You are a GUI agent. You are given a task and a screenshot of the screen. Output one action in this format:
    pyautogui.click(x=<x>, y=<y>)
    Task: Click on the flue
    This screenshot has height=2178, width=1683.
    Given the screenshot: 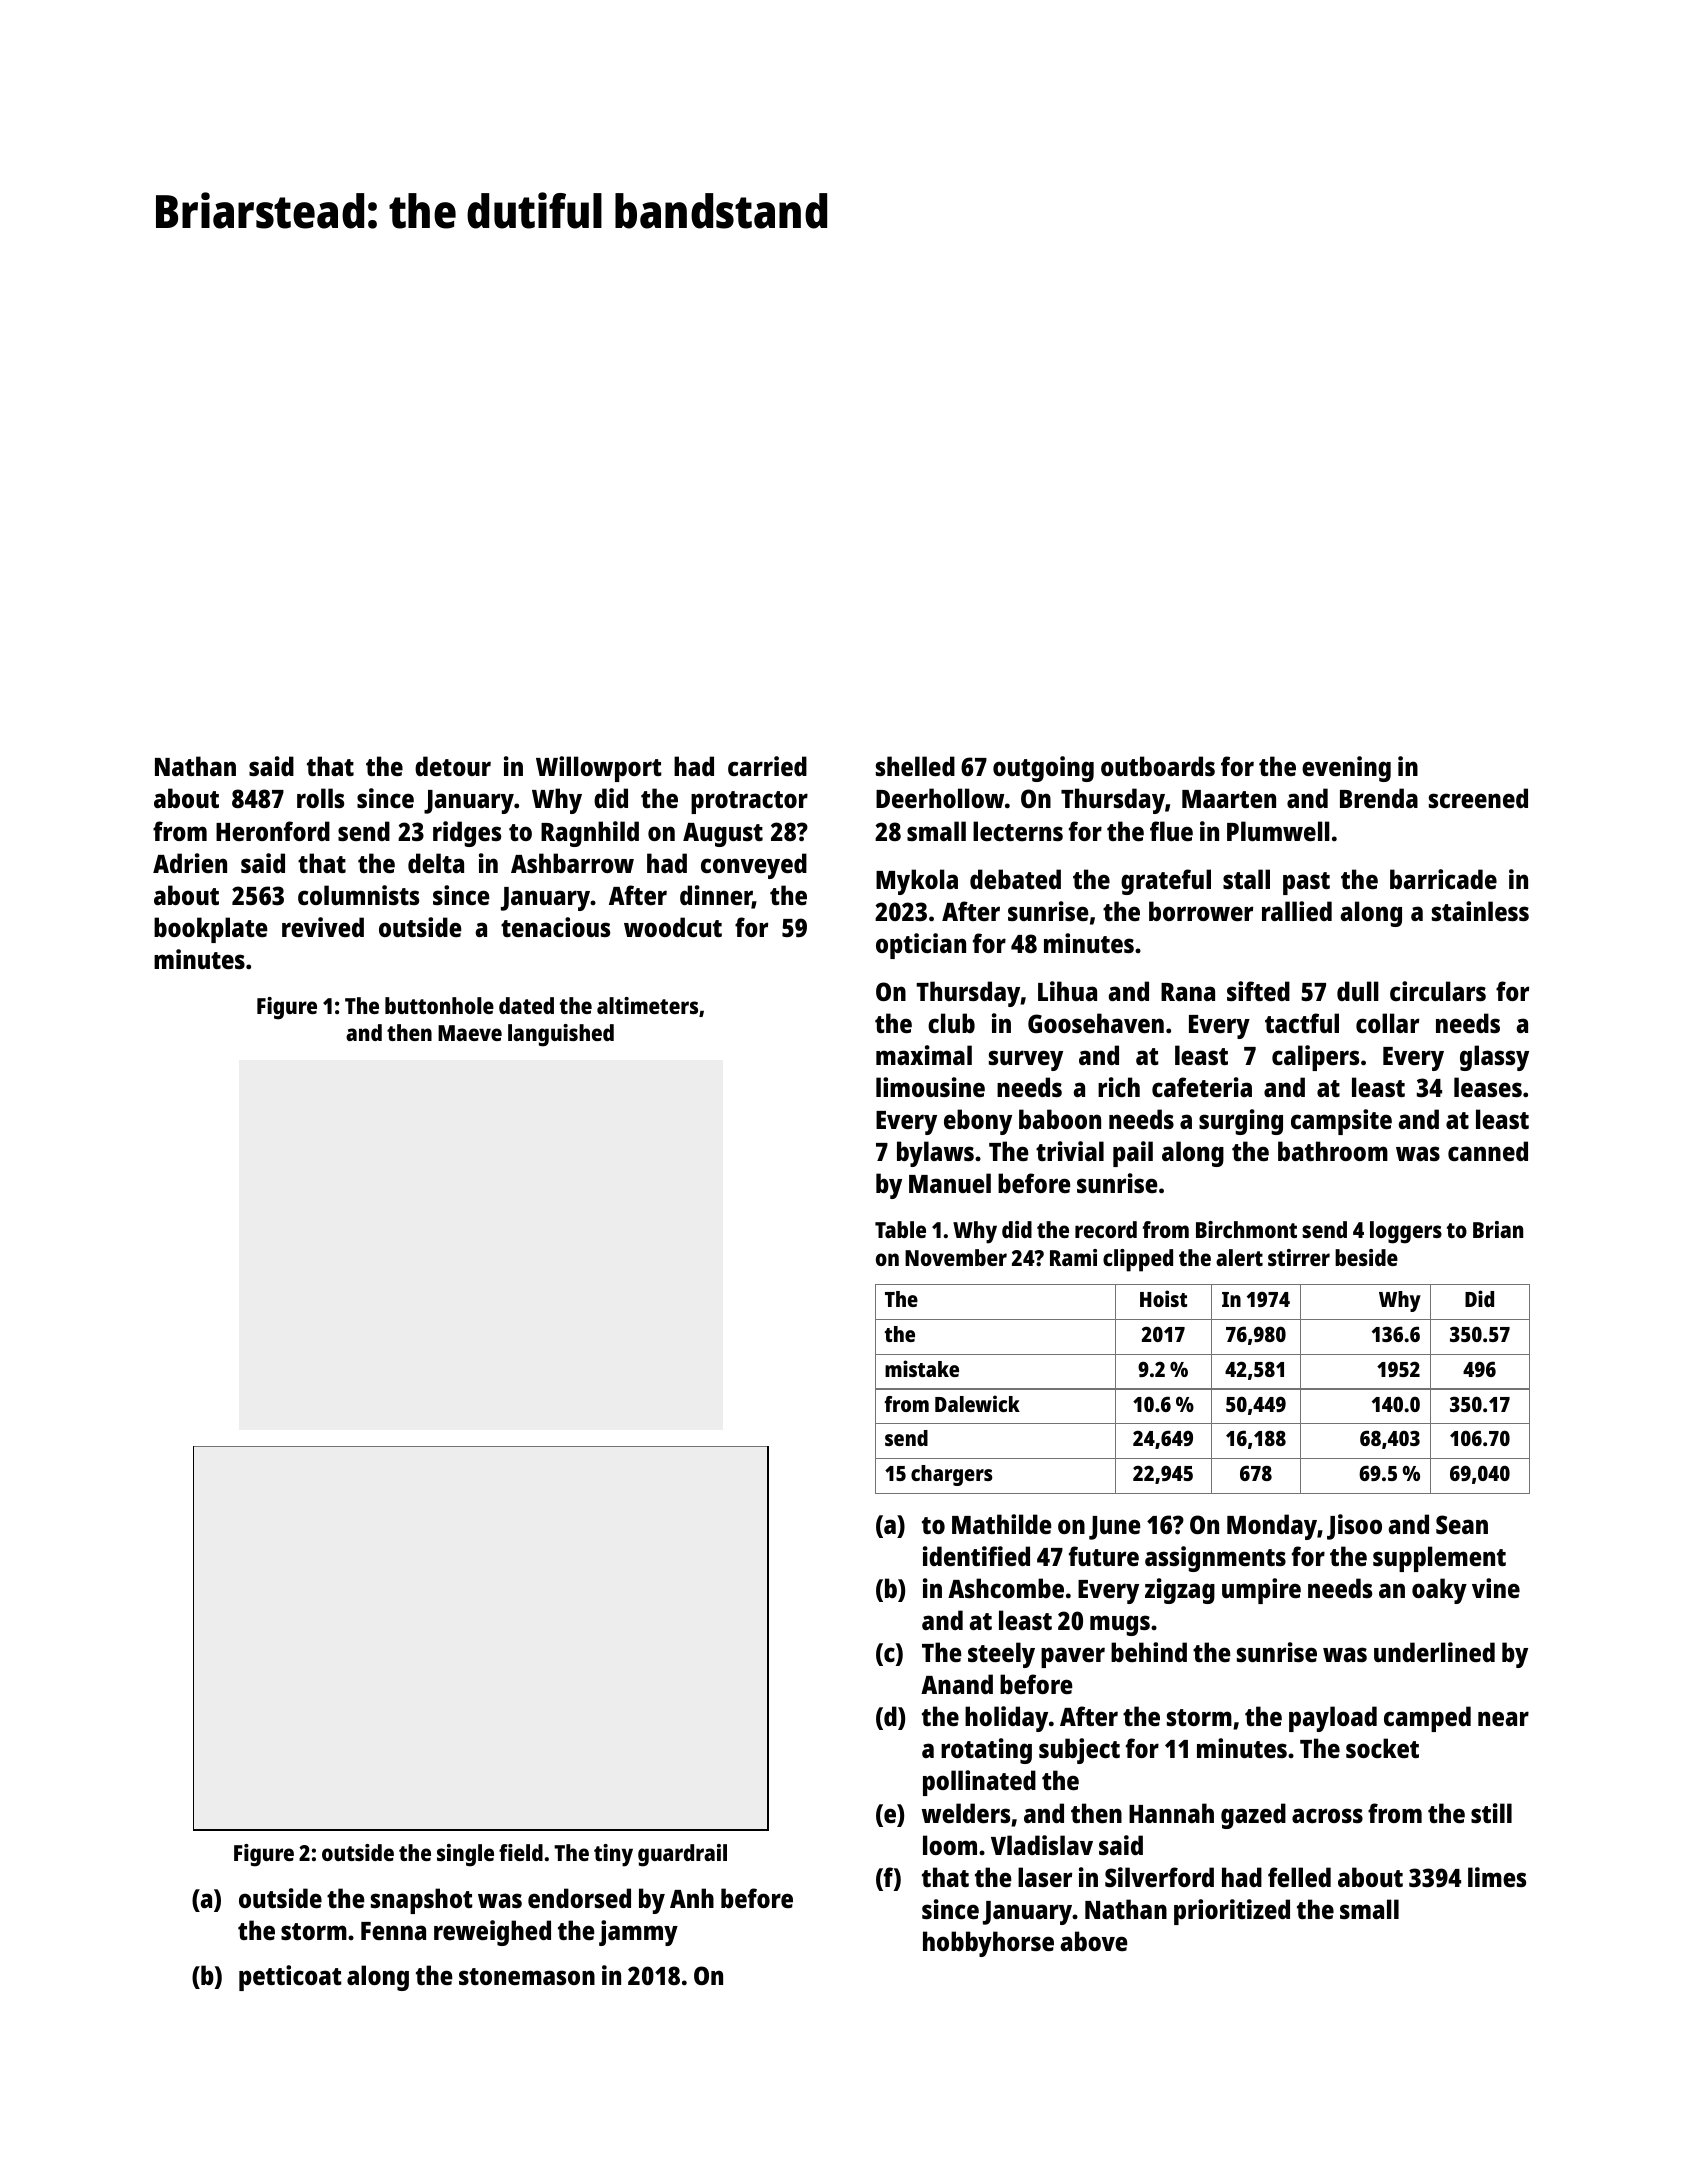 What is the action you would take?
    pyautogui.click(x=1171, y=831)
